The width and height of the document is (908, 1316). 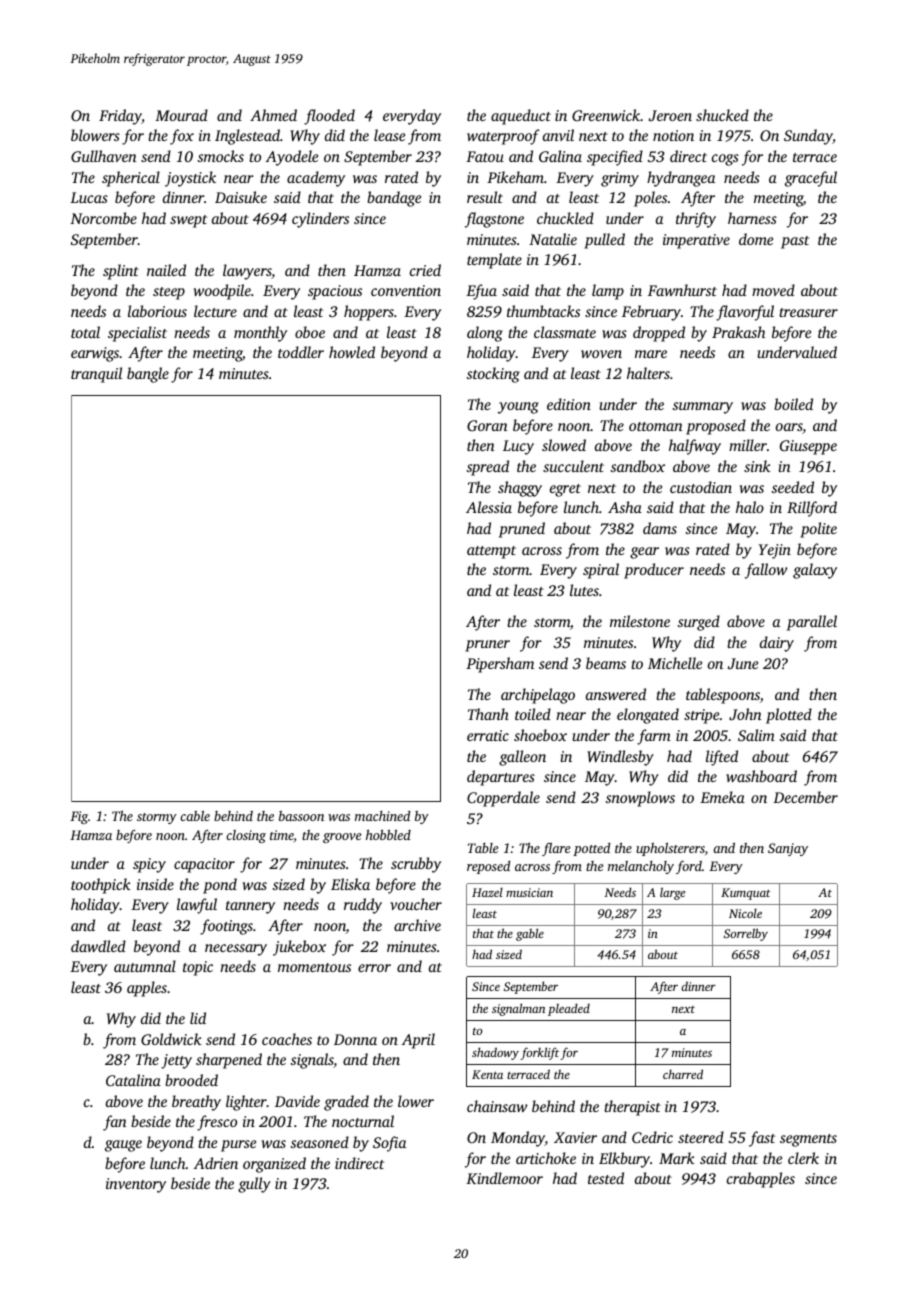 What do you see at coordinates (521, 117) in the document?
I see `aqueduct` at bounding box center [521, 117].
